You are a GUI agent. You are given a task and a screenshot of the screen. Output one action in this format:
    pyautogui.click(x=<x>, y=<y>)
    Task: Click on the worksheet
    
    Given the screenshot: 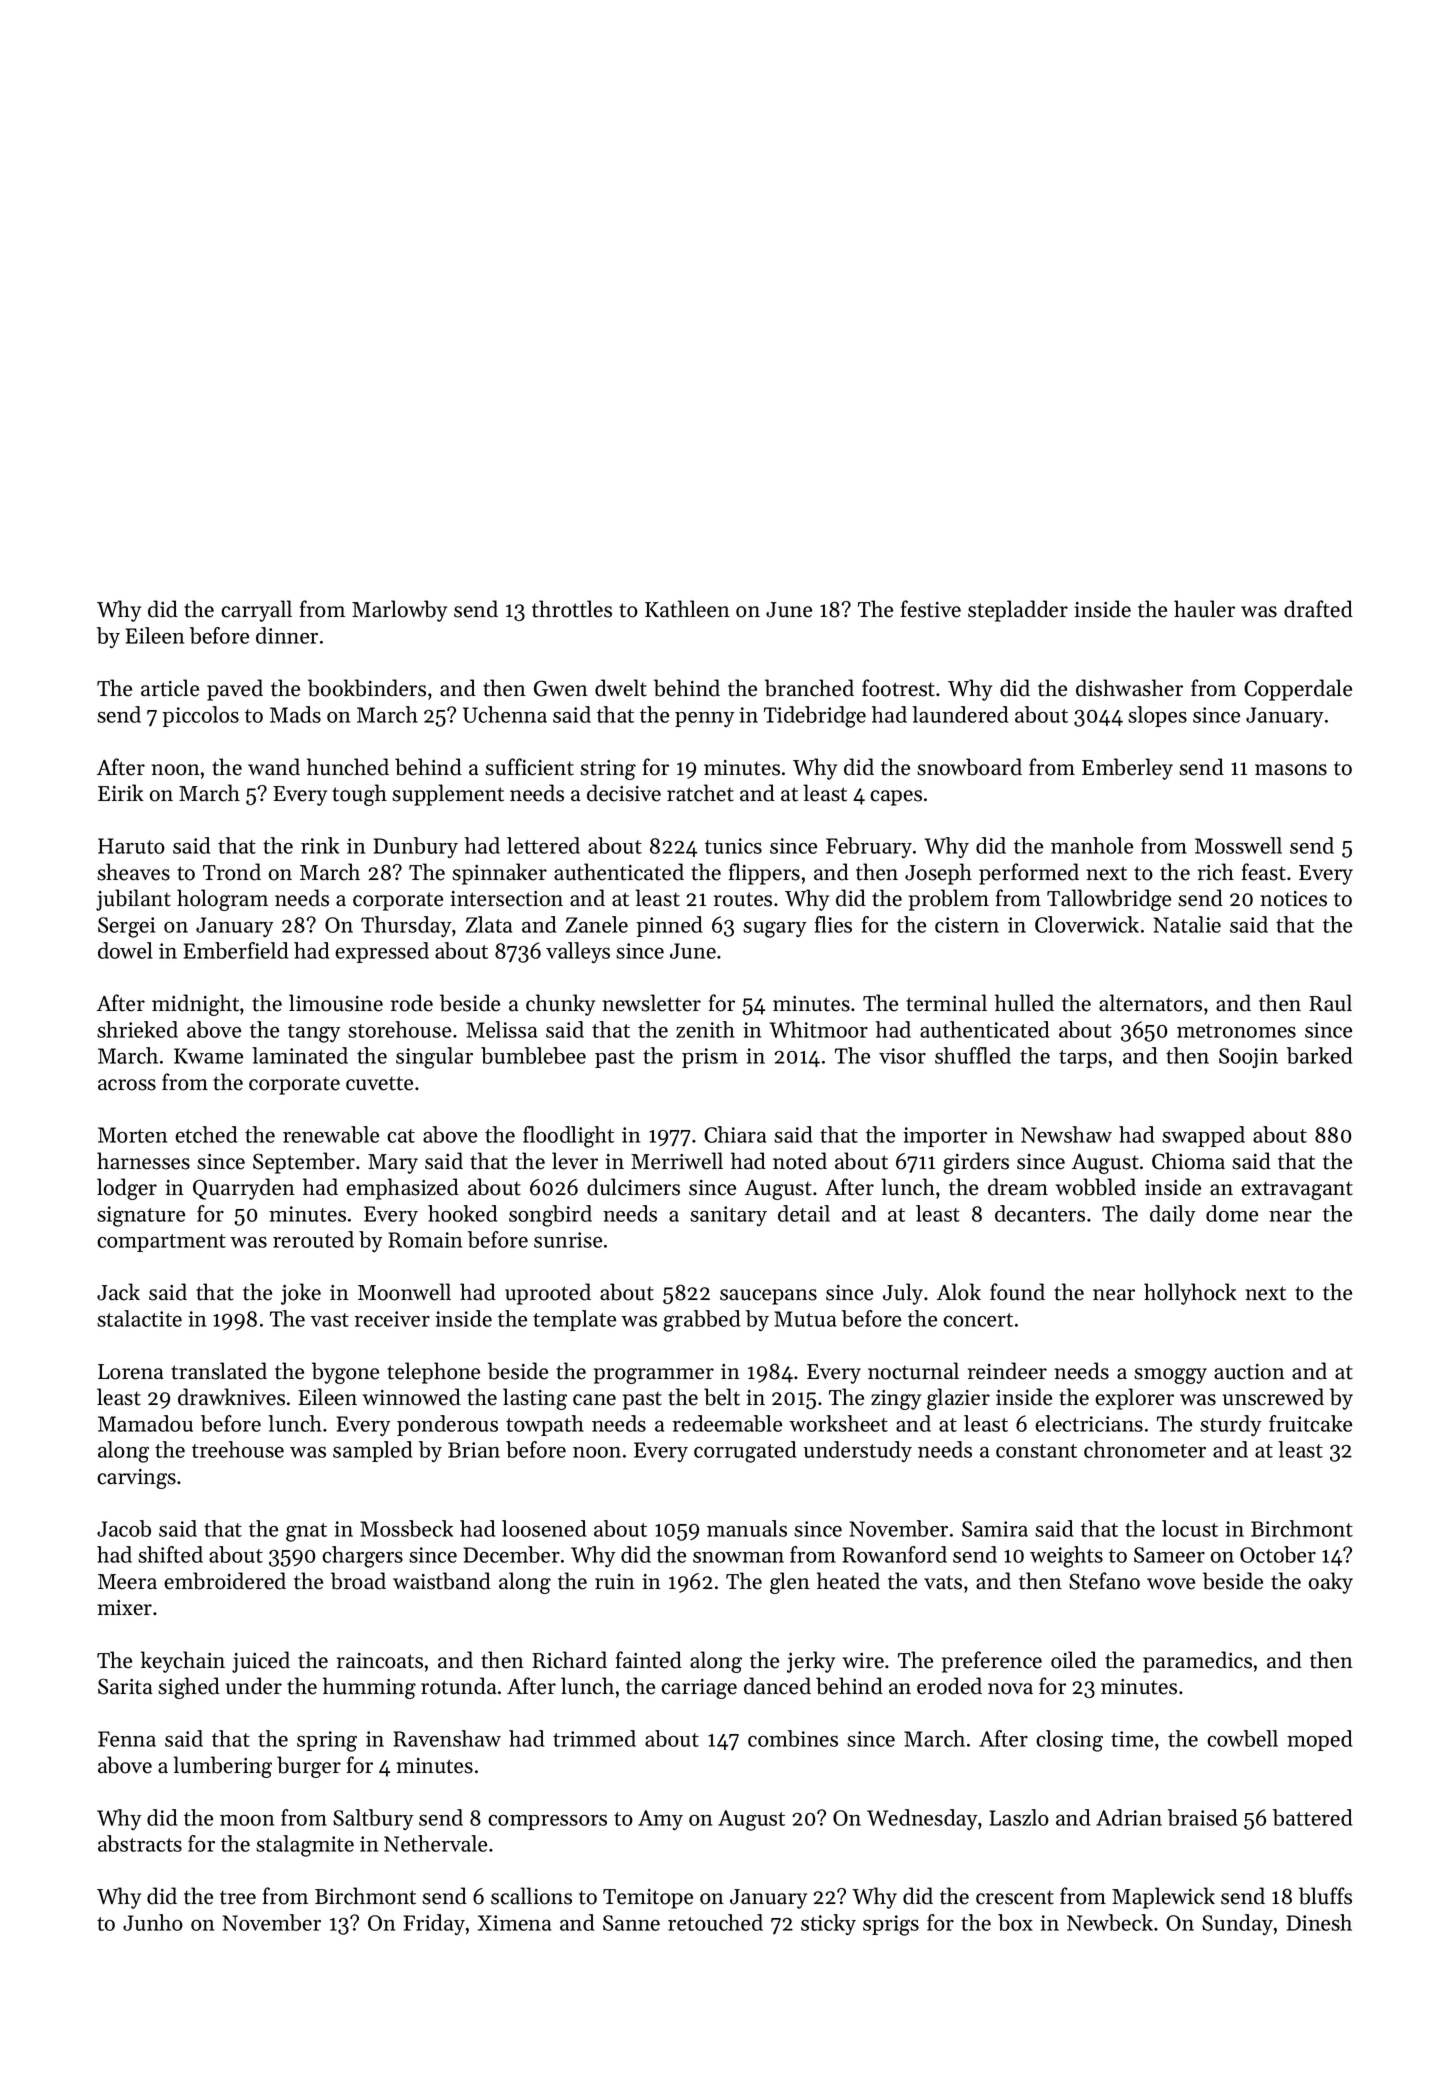 What is the action you would take?
    pyautogui.click(x=838, y=1423)
